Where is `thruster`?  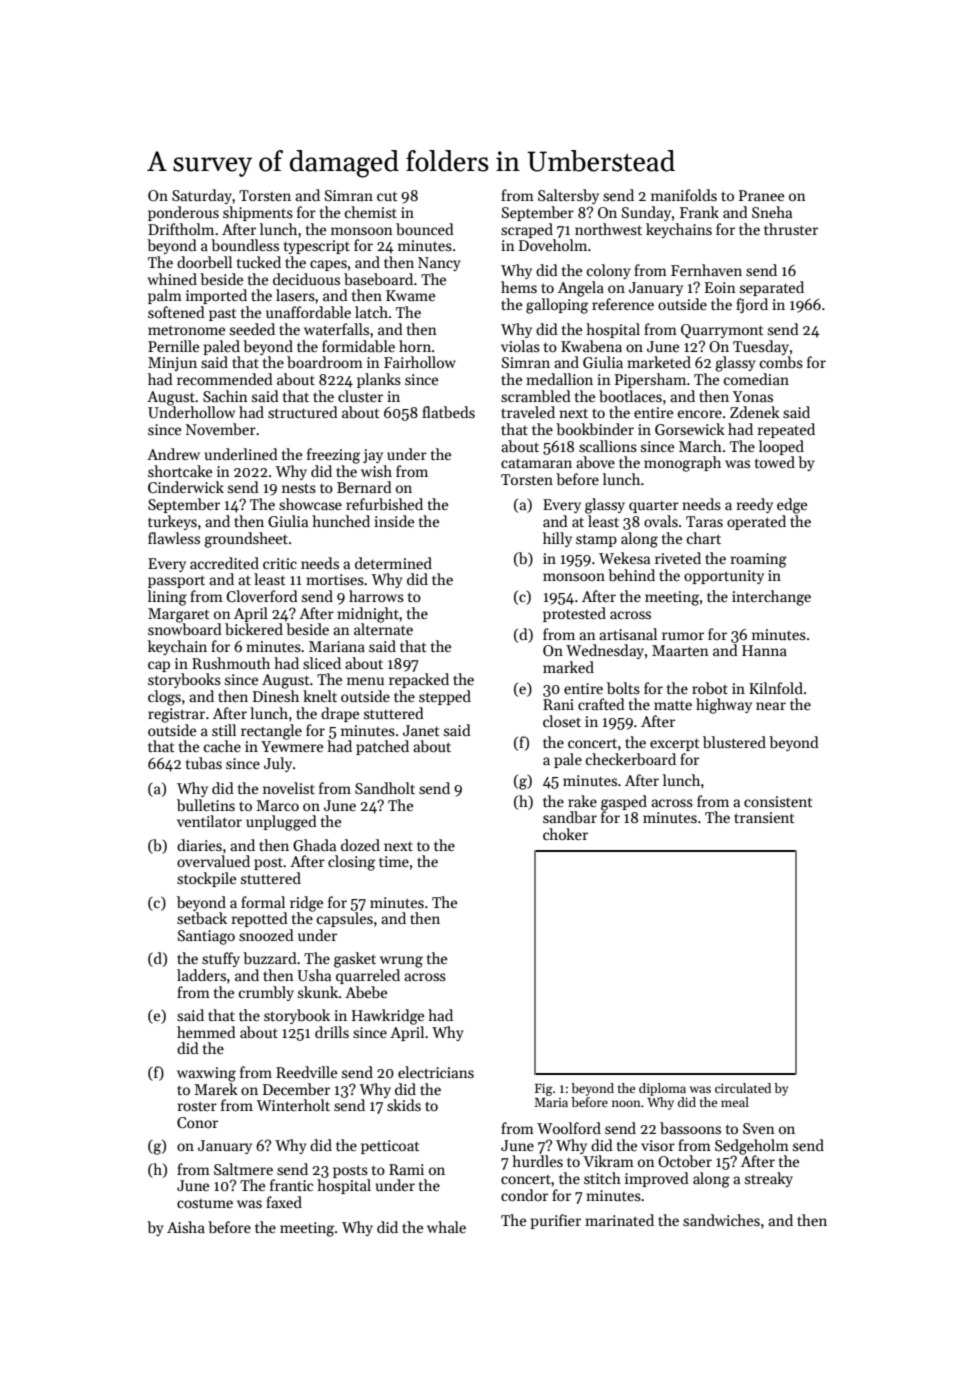 thruster is located at coordinates (791, 229).
